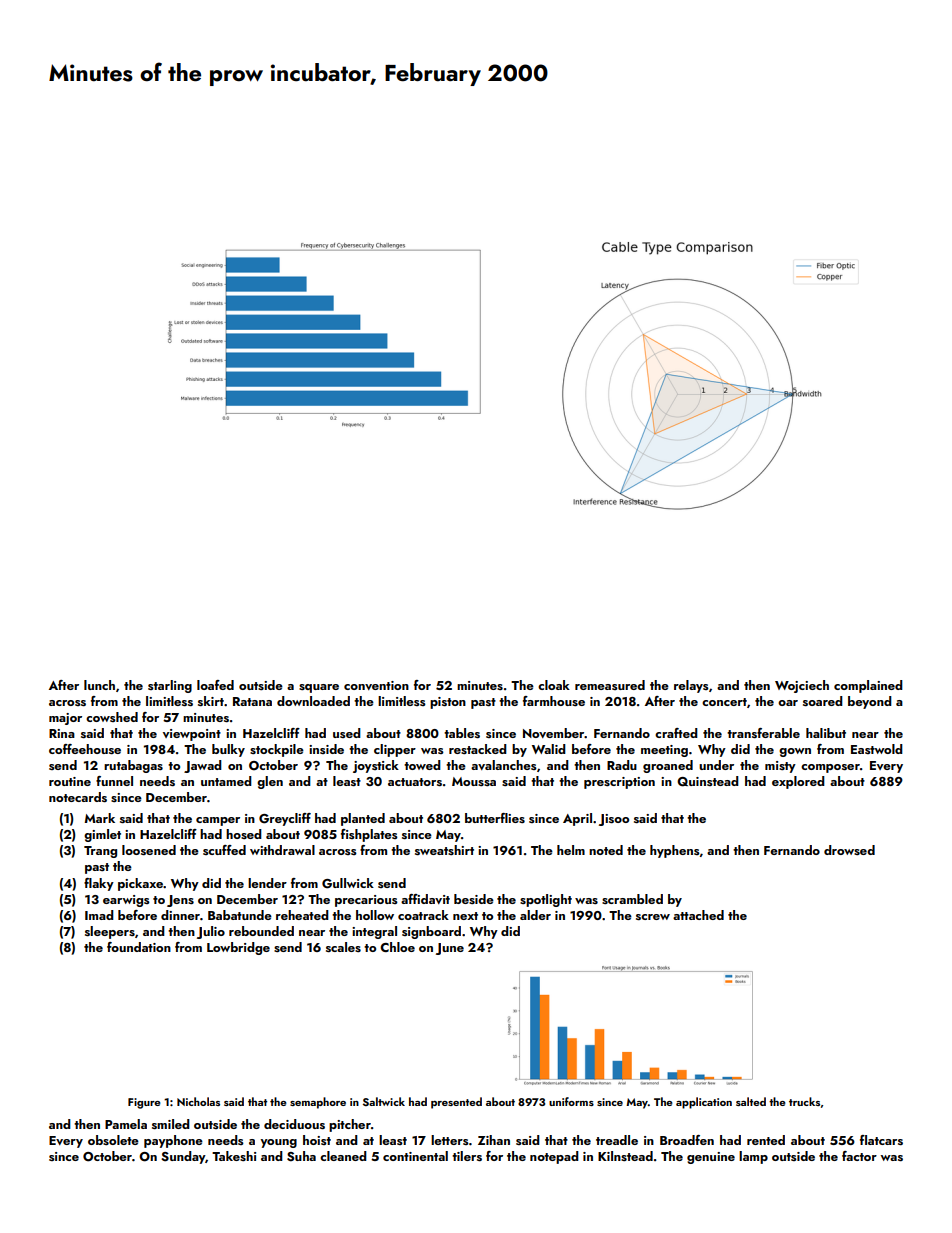 This screenshot has width=952, height=1233. Describe the element at coordinates (294, 1124) in the screenshot. I see `deciduous` at that location.
